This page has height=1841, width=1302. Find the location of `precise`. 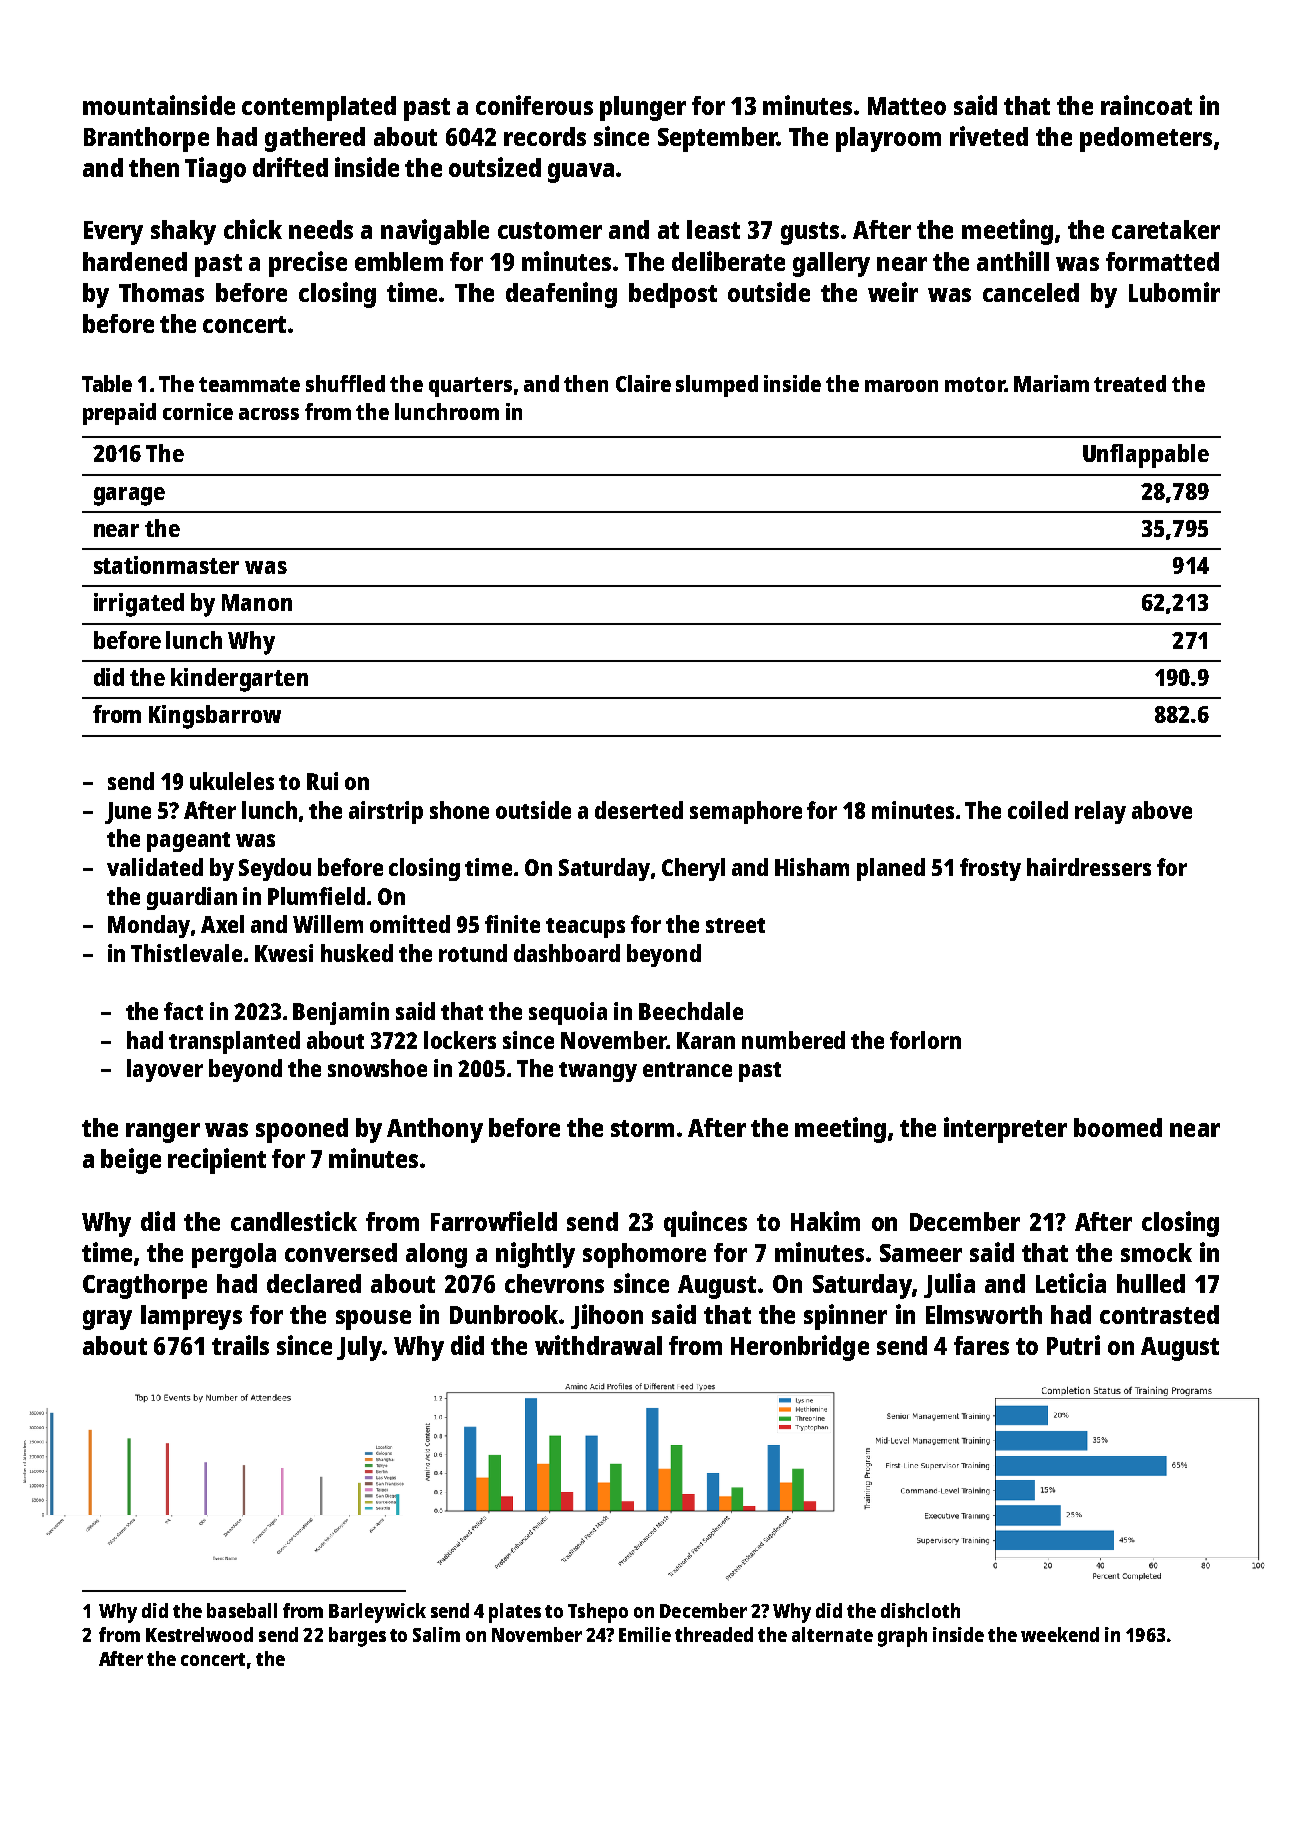

precise is located at coordinates (308, 264).
